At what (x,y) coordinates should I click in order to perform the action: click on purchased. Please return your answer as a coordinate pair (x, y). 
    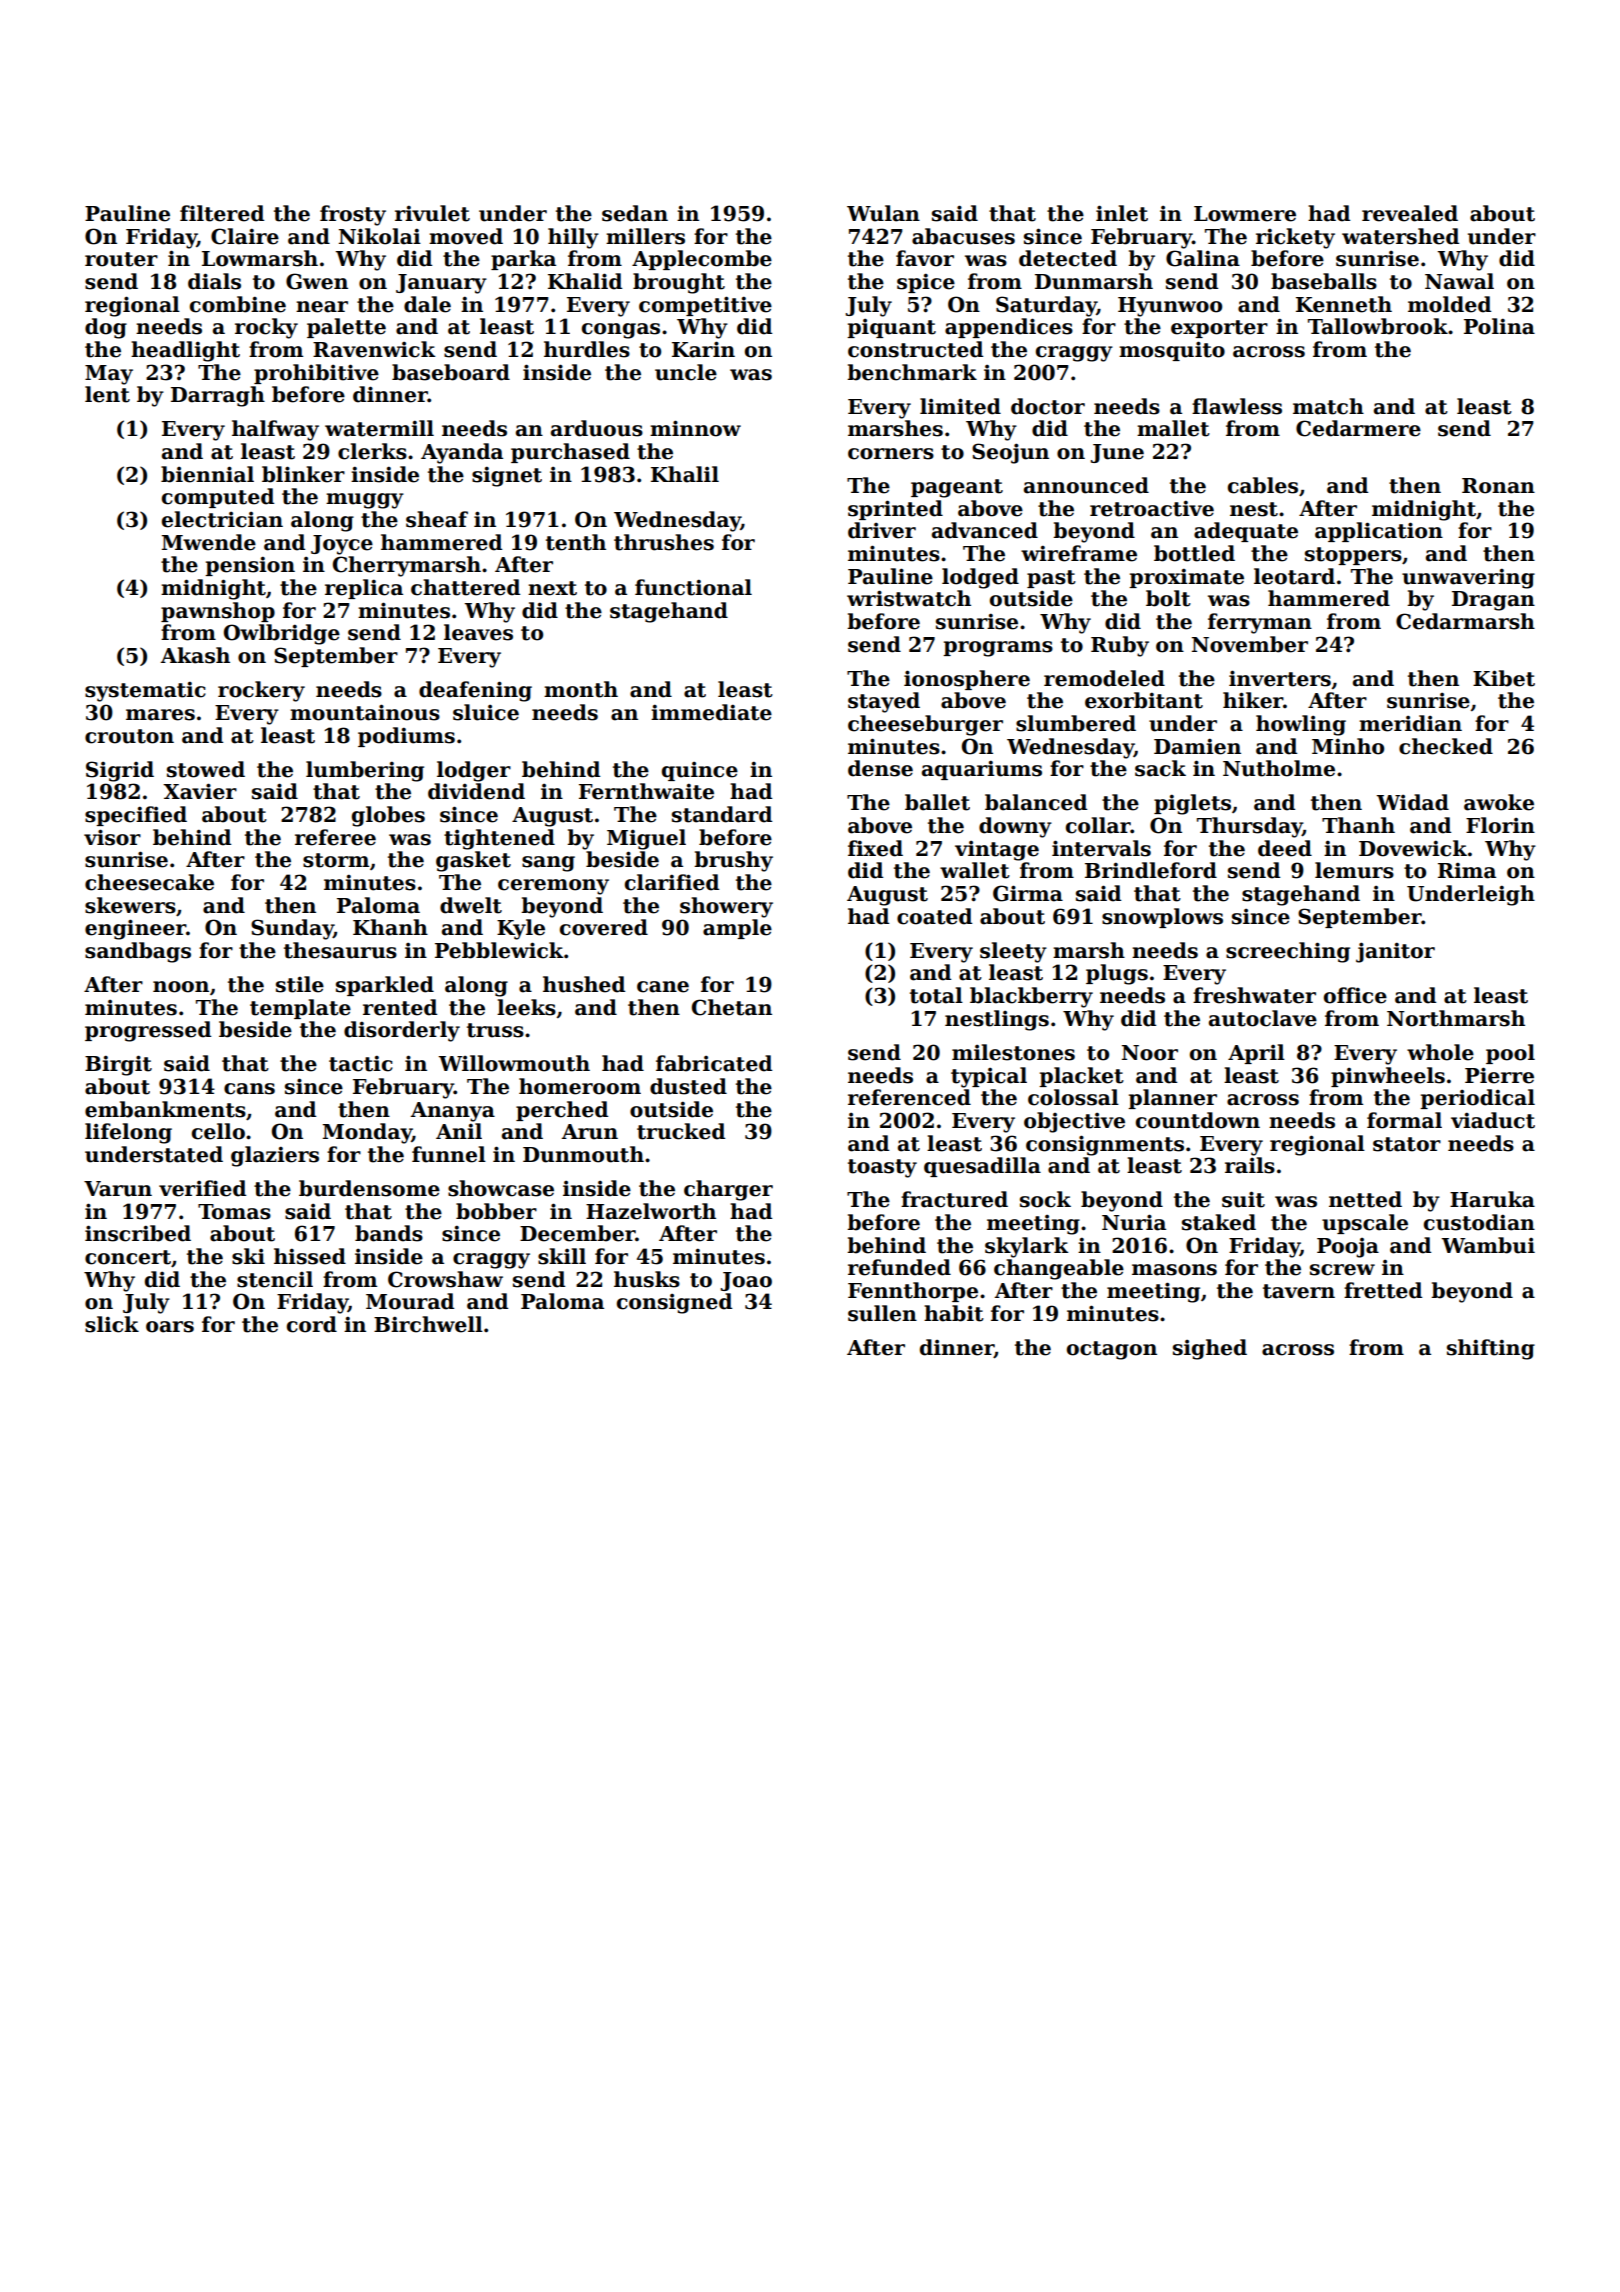
    Looking at the image, I should click on (570, 453).
